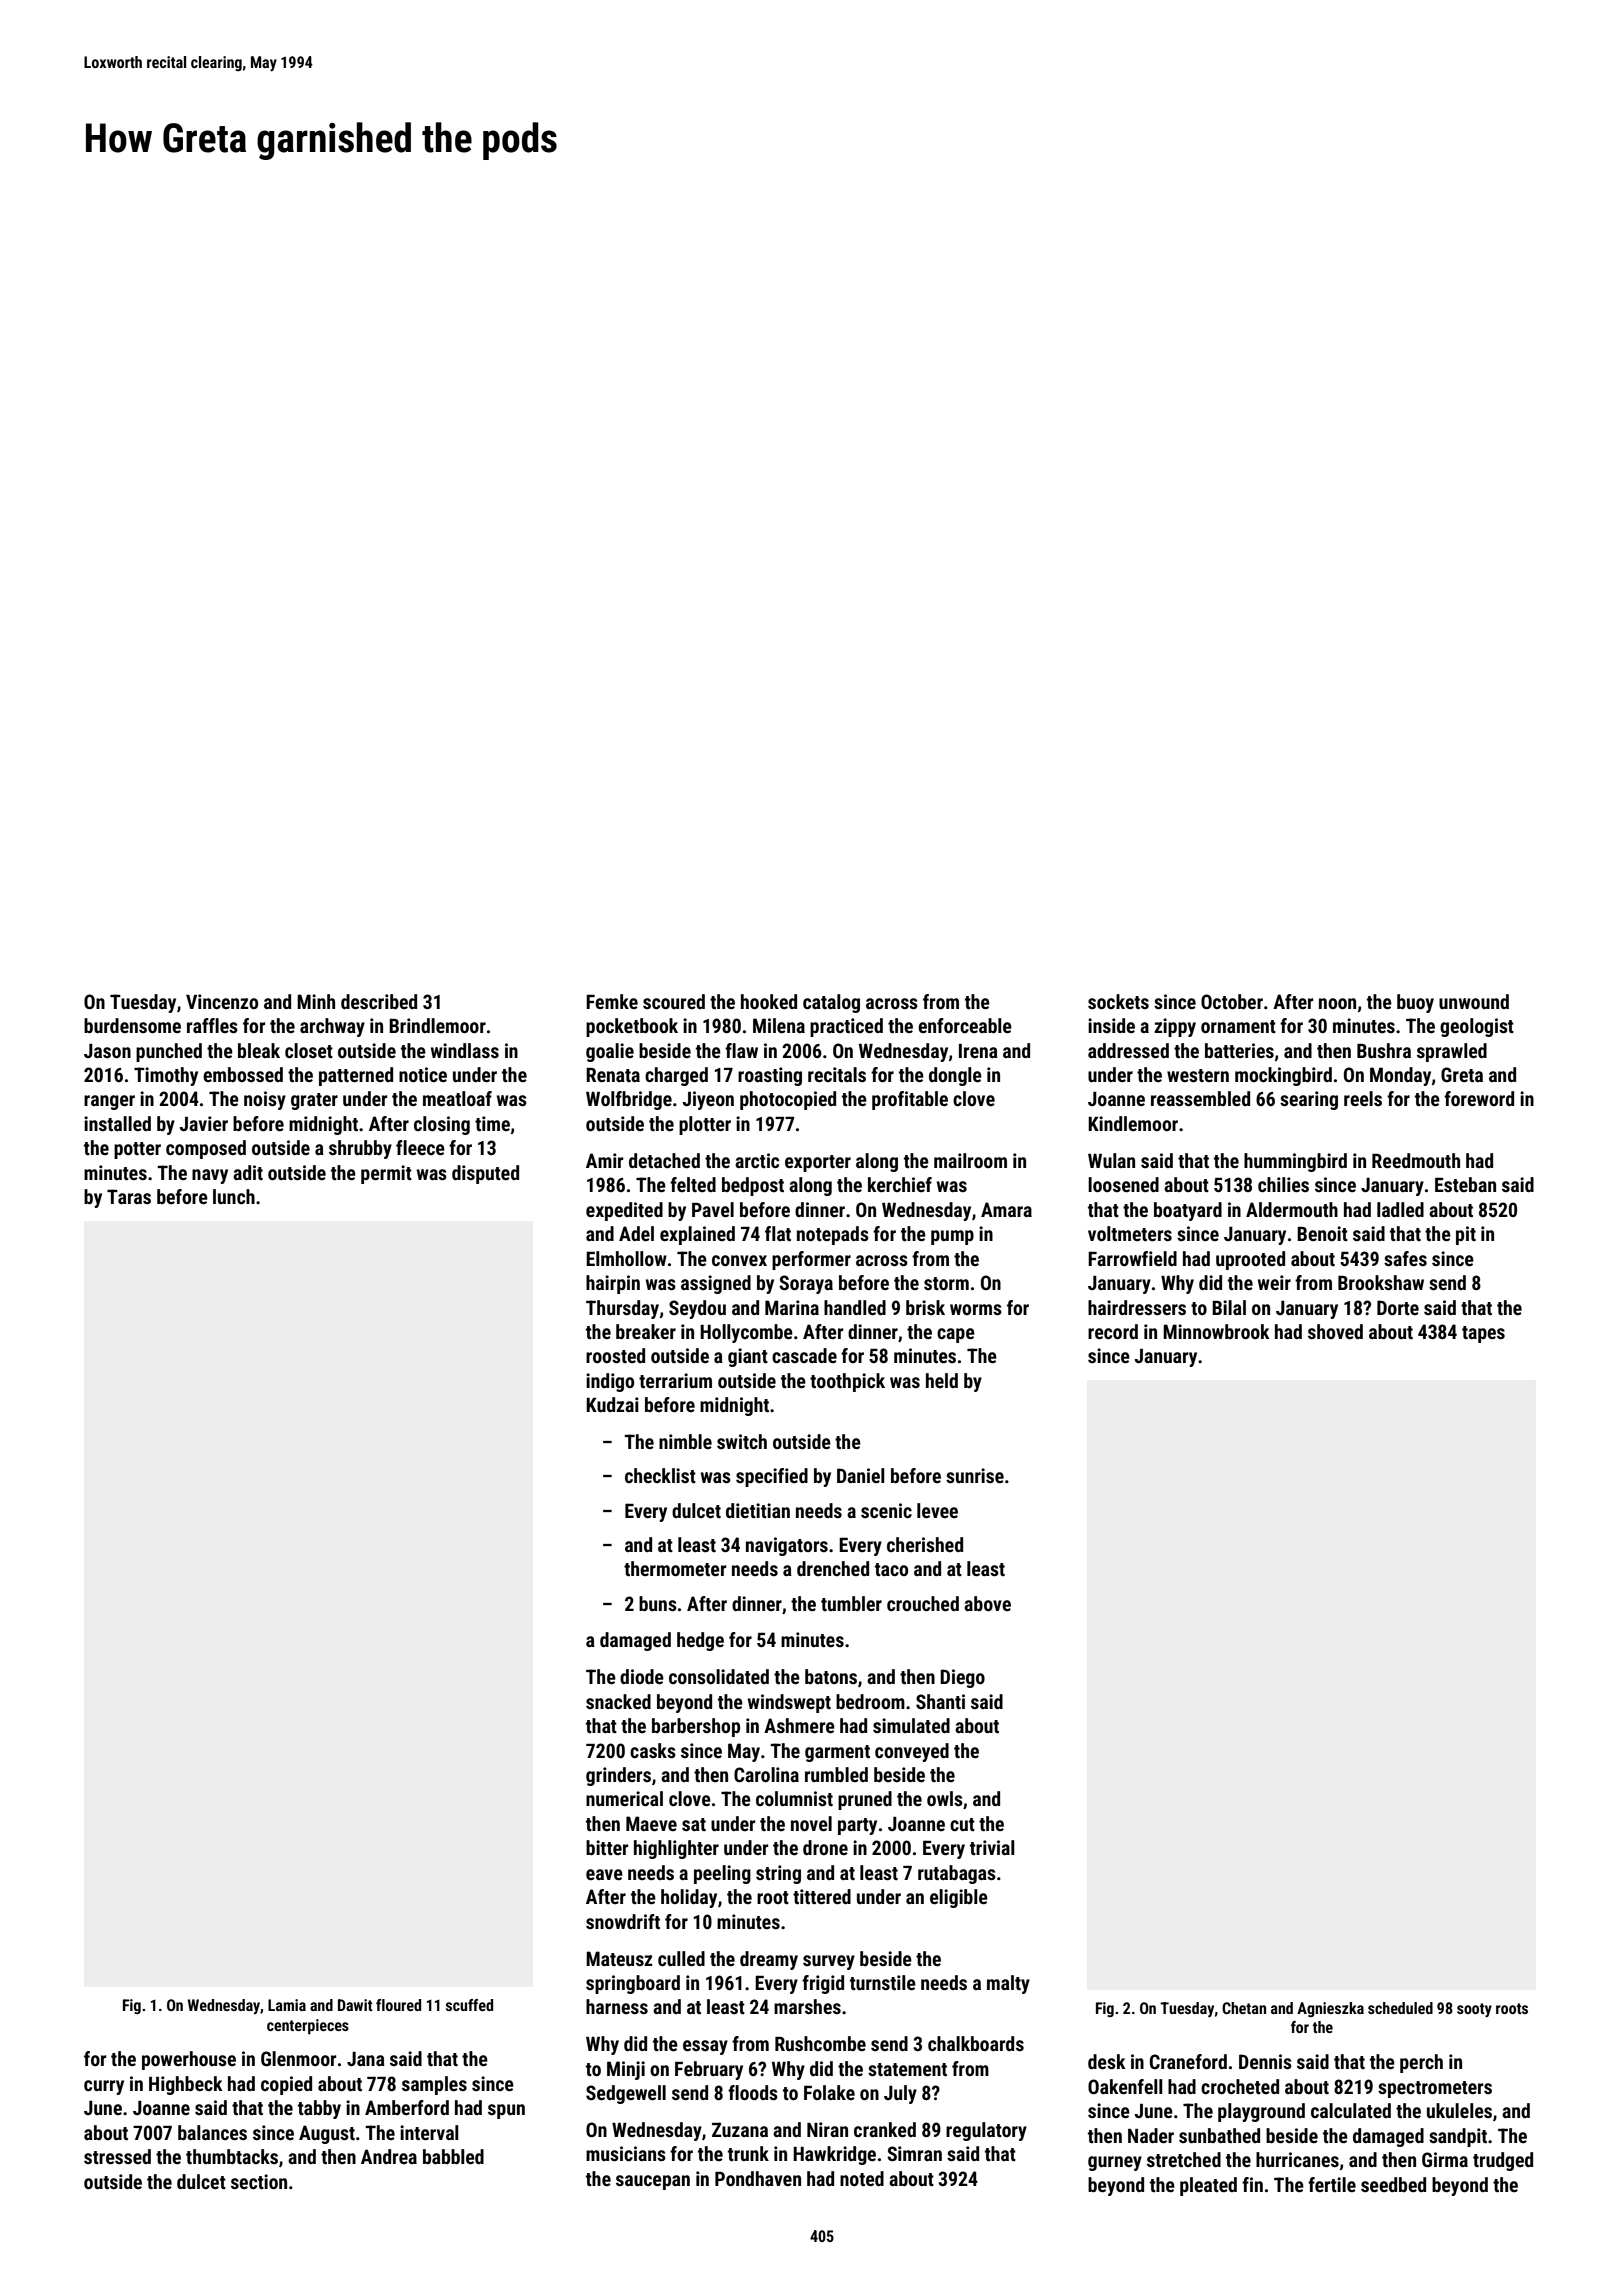  I want to click on above, so click(987, 1603).
